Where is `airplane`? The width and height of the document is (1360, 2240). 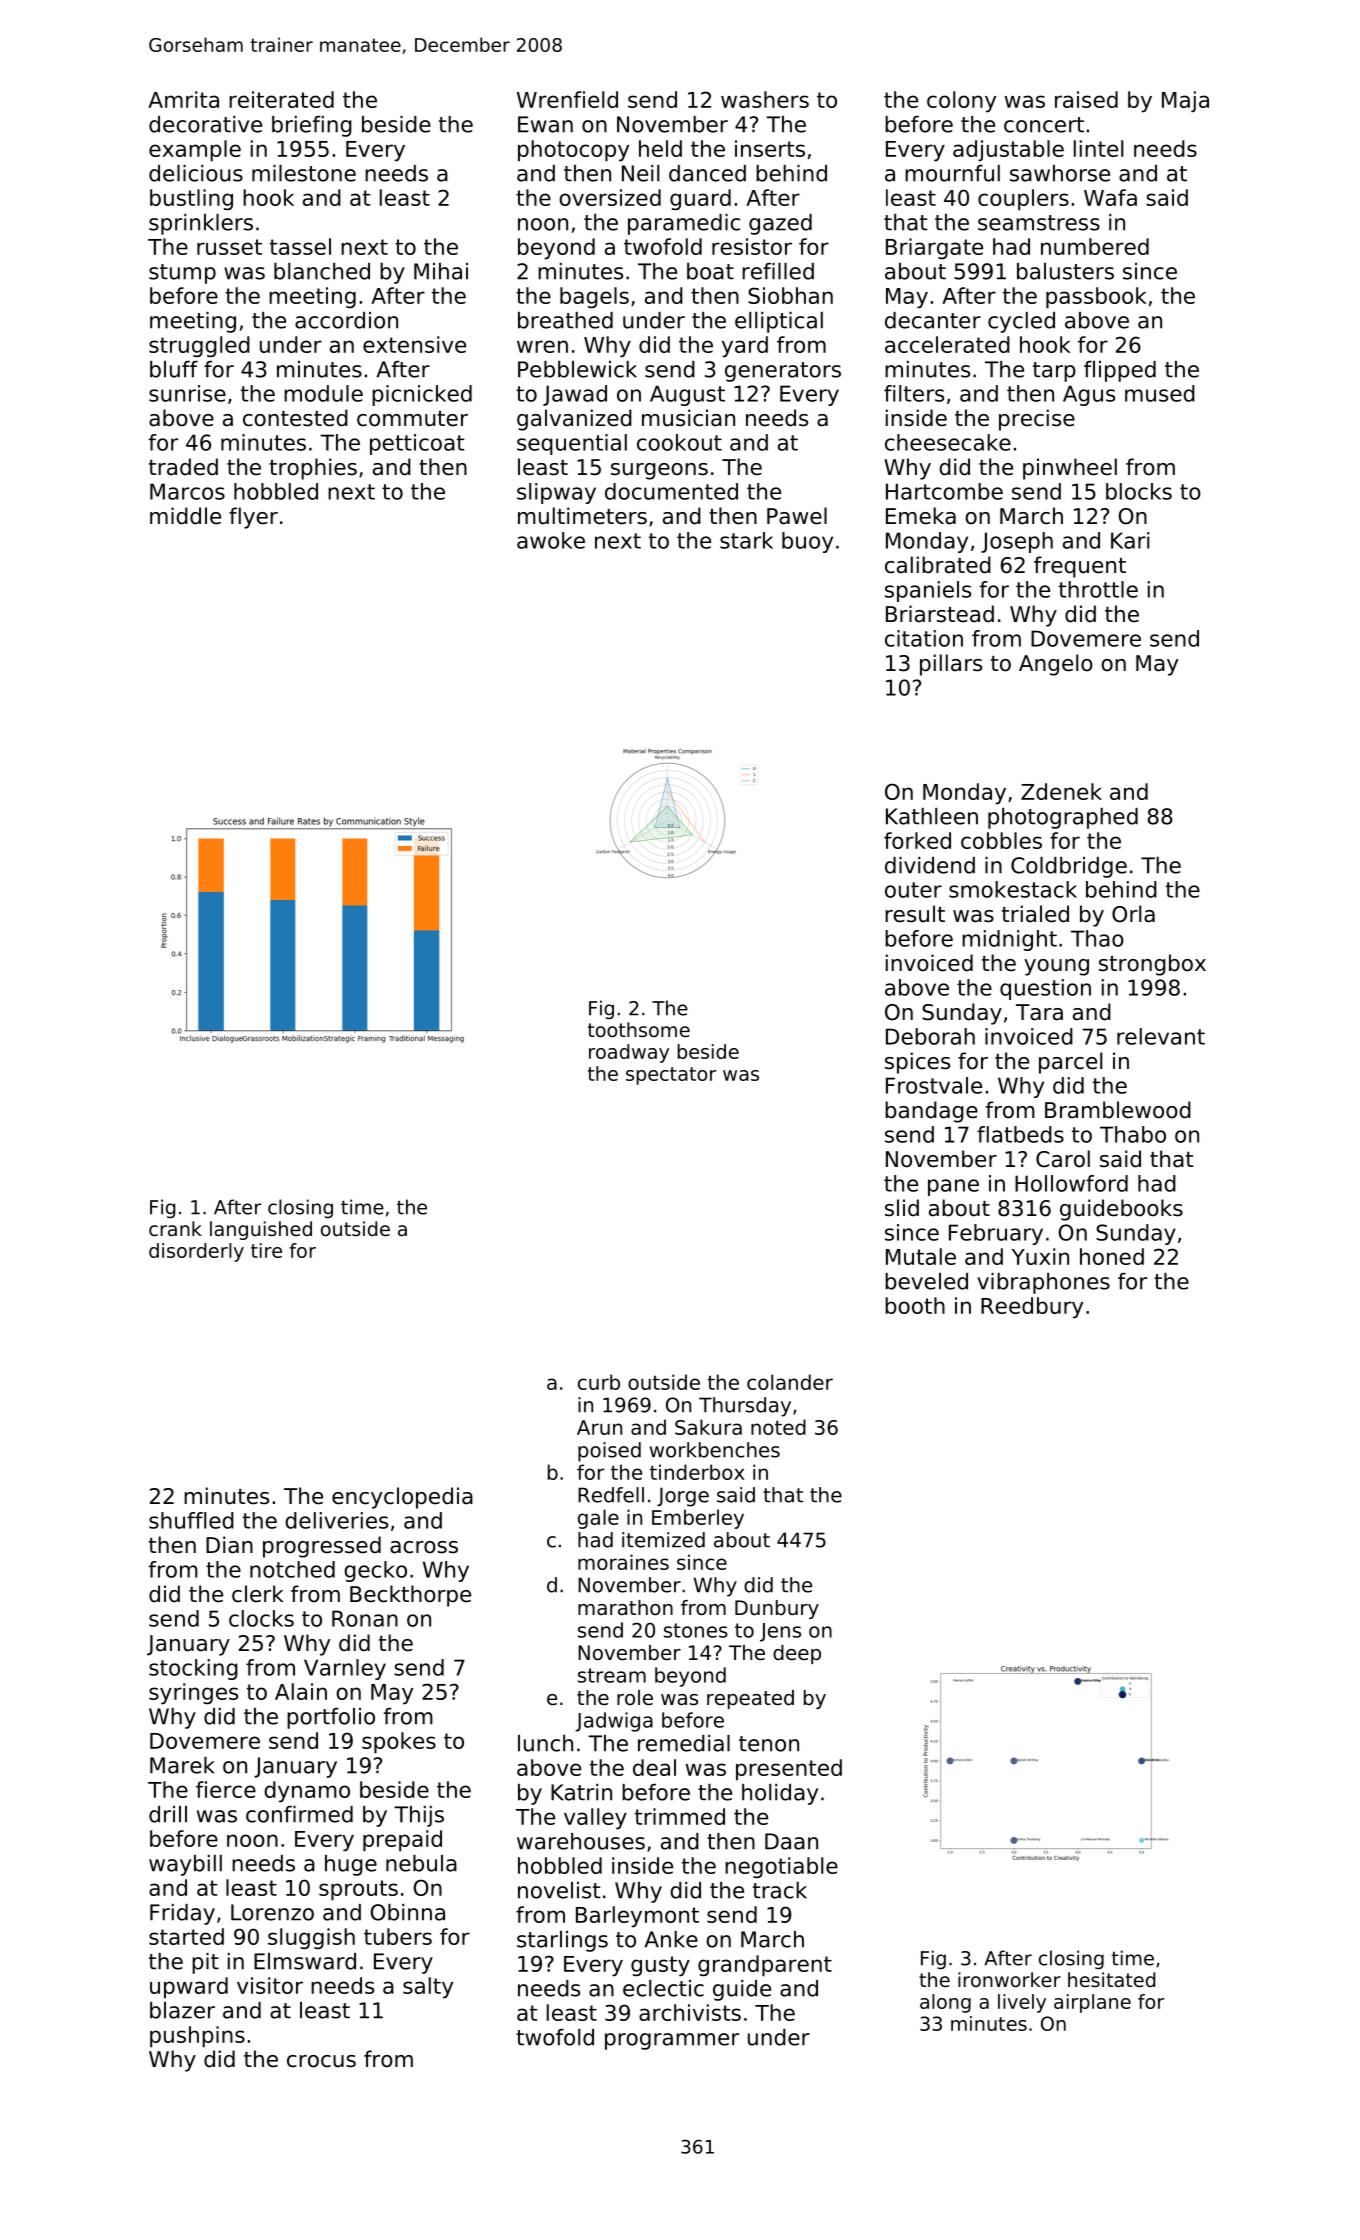
airplane is located at coordinates (1092, 2003).
